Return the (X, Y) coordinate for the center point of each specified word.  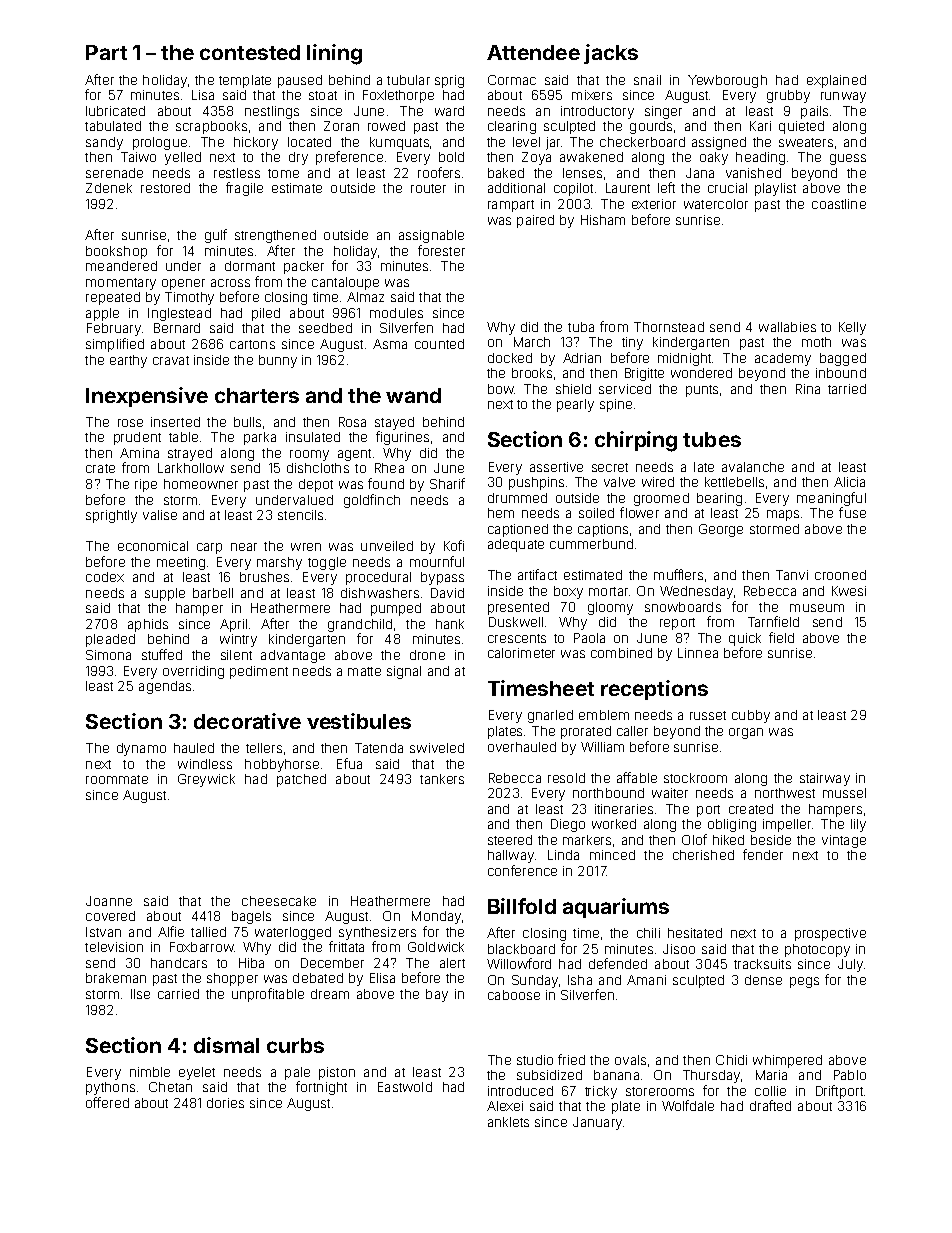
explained (836, 81)
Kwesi (849, 591)
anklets (508, 1122)
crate (100, 468)
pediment (259, 672)
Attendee (533, 52)
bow (501, 389)
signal (404, 672)
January (597, 1123)
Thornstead (669, 327)
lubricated (115, 111)
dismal (226, 1045)
